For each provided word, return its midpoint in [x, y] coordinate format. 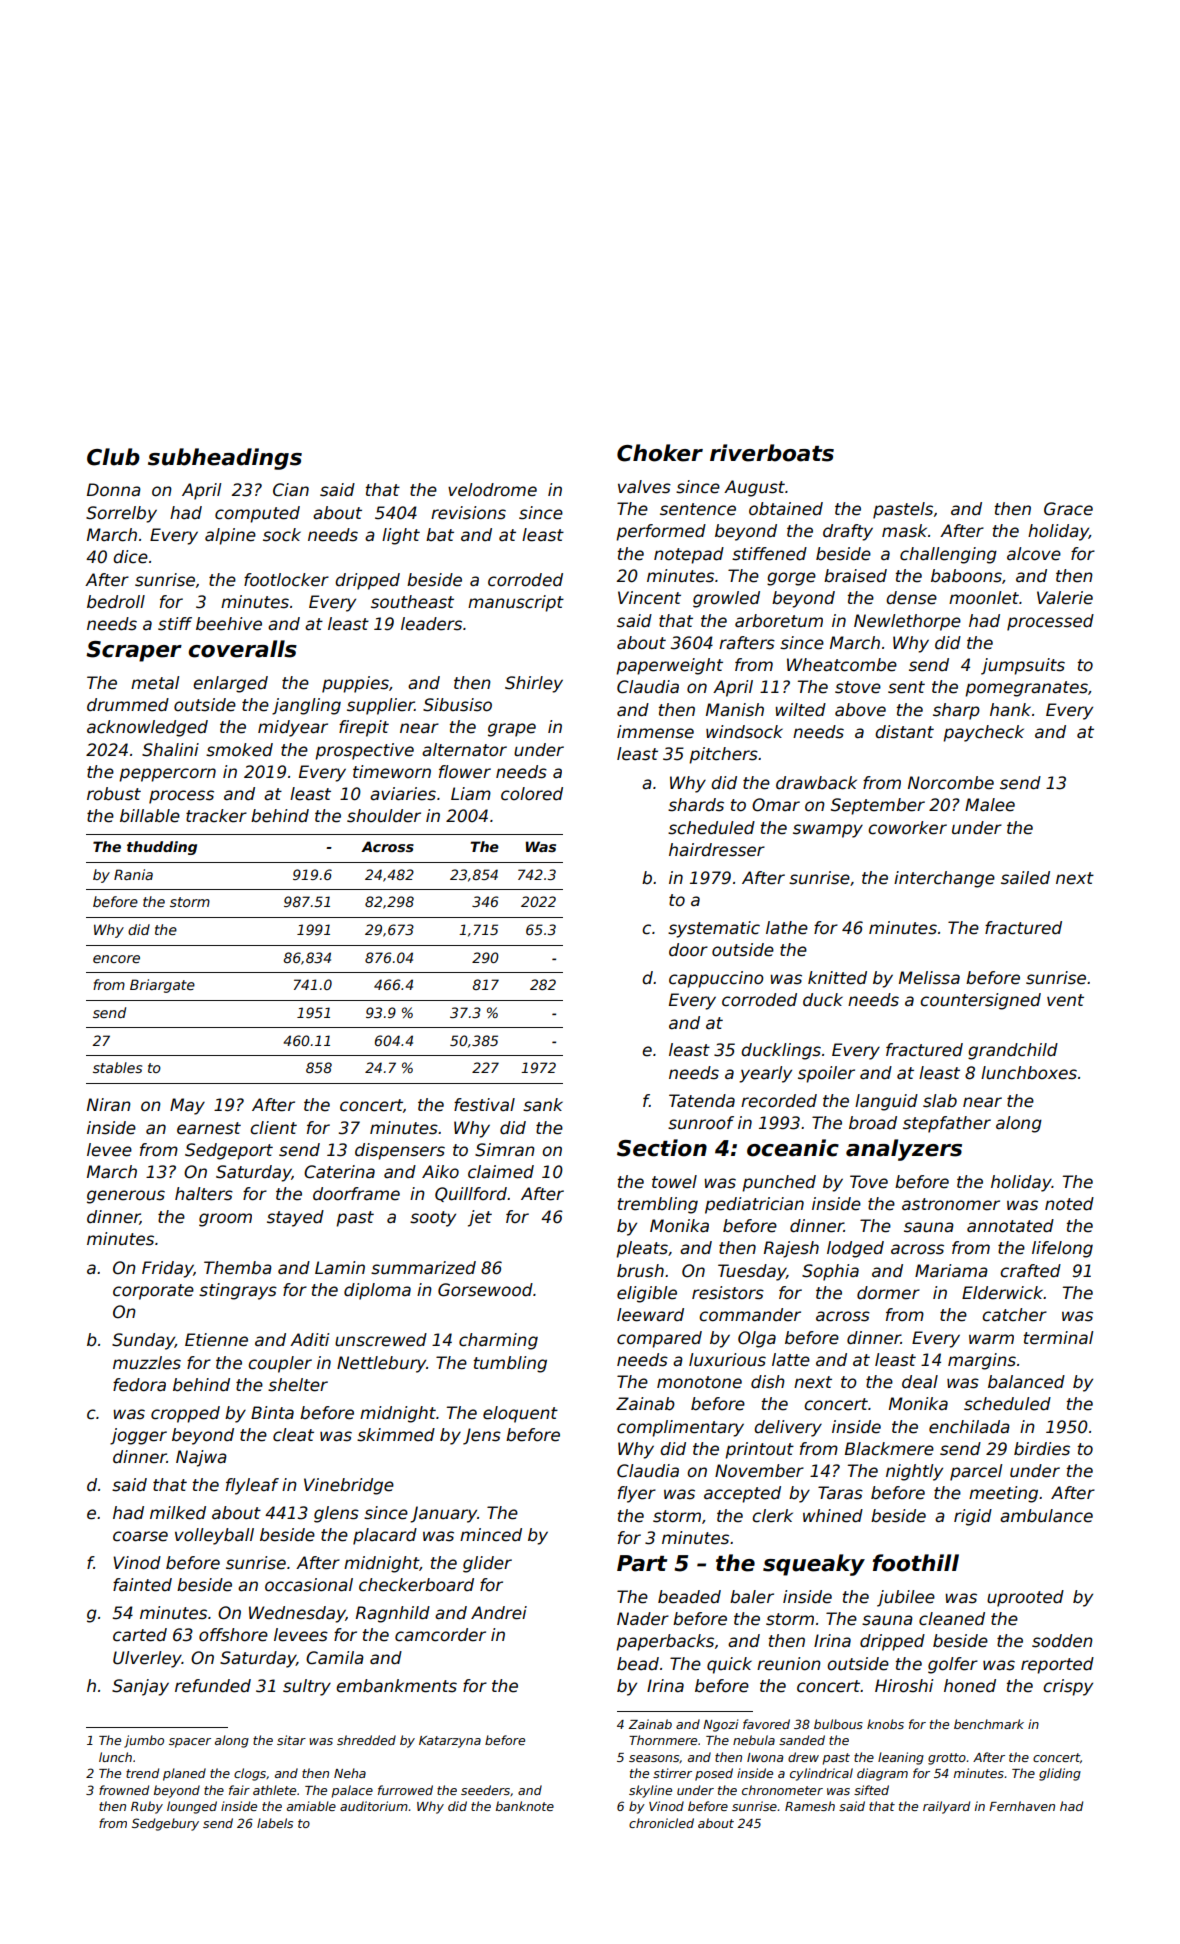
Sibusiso [457, 705]
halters [204, 1194]
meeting [1003, 1494]
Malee [990, 805]
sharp [956, 711]
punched [779, 1183]
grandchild [1013, 1051]
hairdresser [717, 850]
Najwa [201, 1458]
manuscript [516, 603]
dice [130, 557]
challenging [948, 555]
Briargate [162, 986]
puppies [355, 684]
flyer [637, 1494]
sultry [307, 1687]
